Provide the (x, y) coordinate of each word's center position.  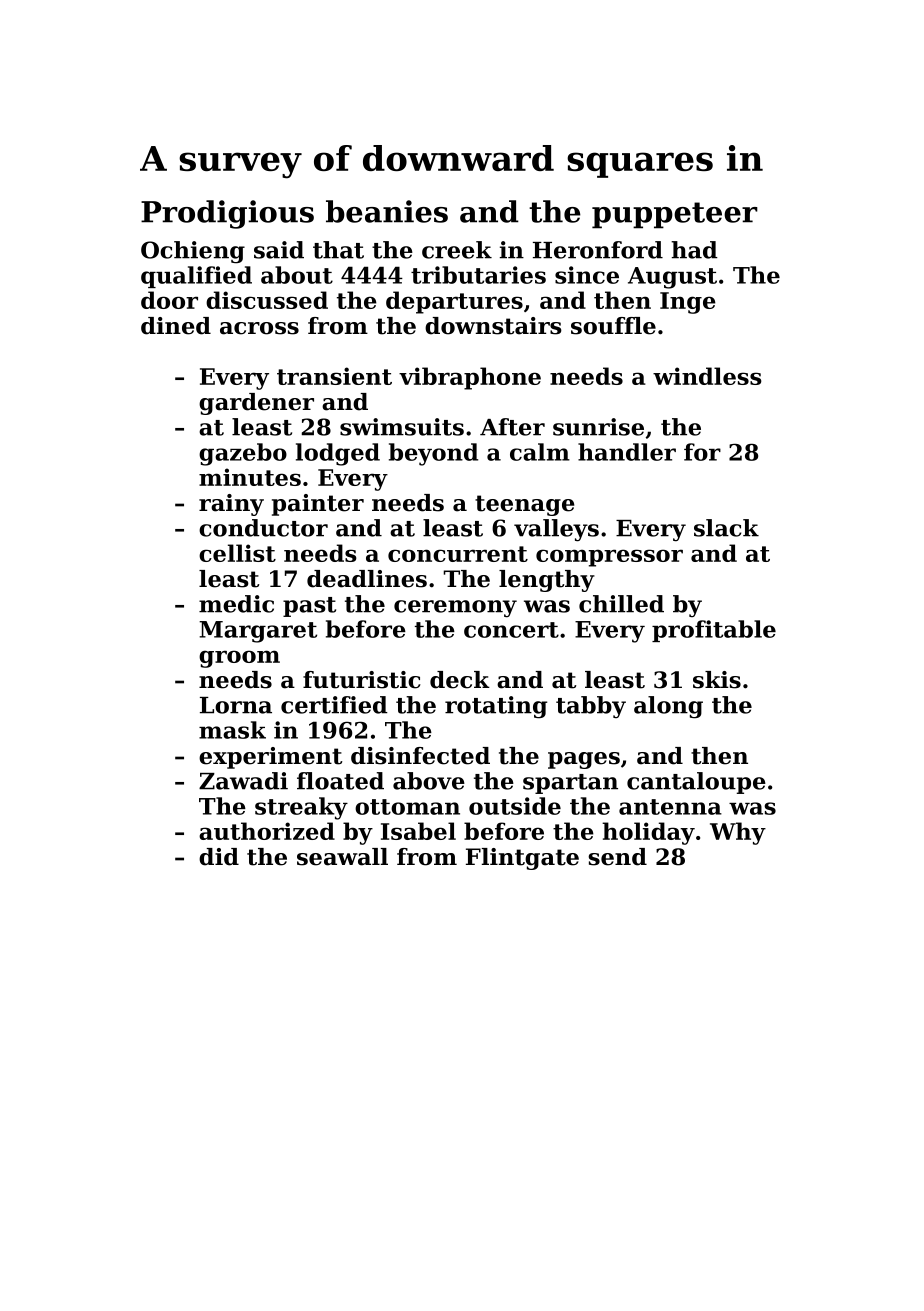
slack (726, 528)
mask (232, 730)
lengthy (547, 581)
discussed (267, 300)
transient (334, 376)
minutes (250, 477)
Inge (688, 303)
